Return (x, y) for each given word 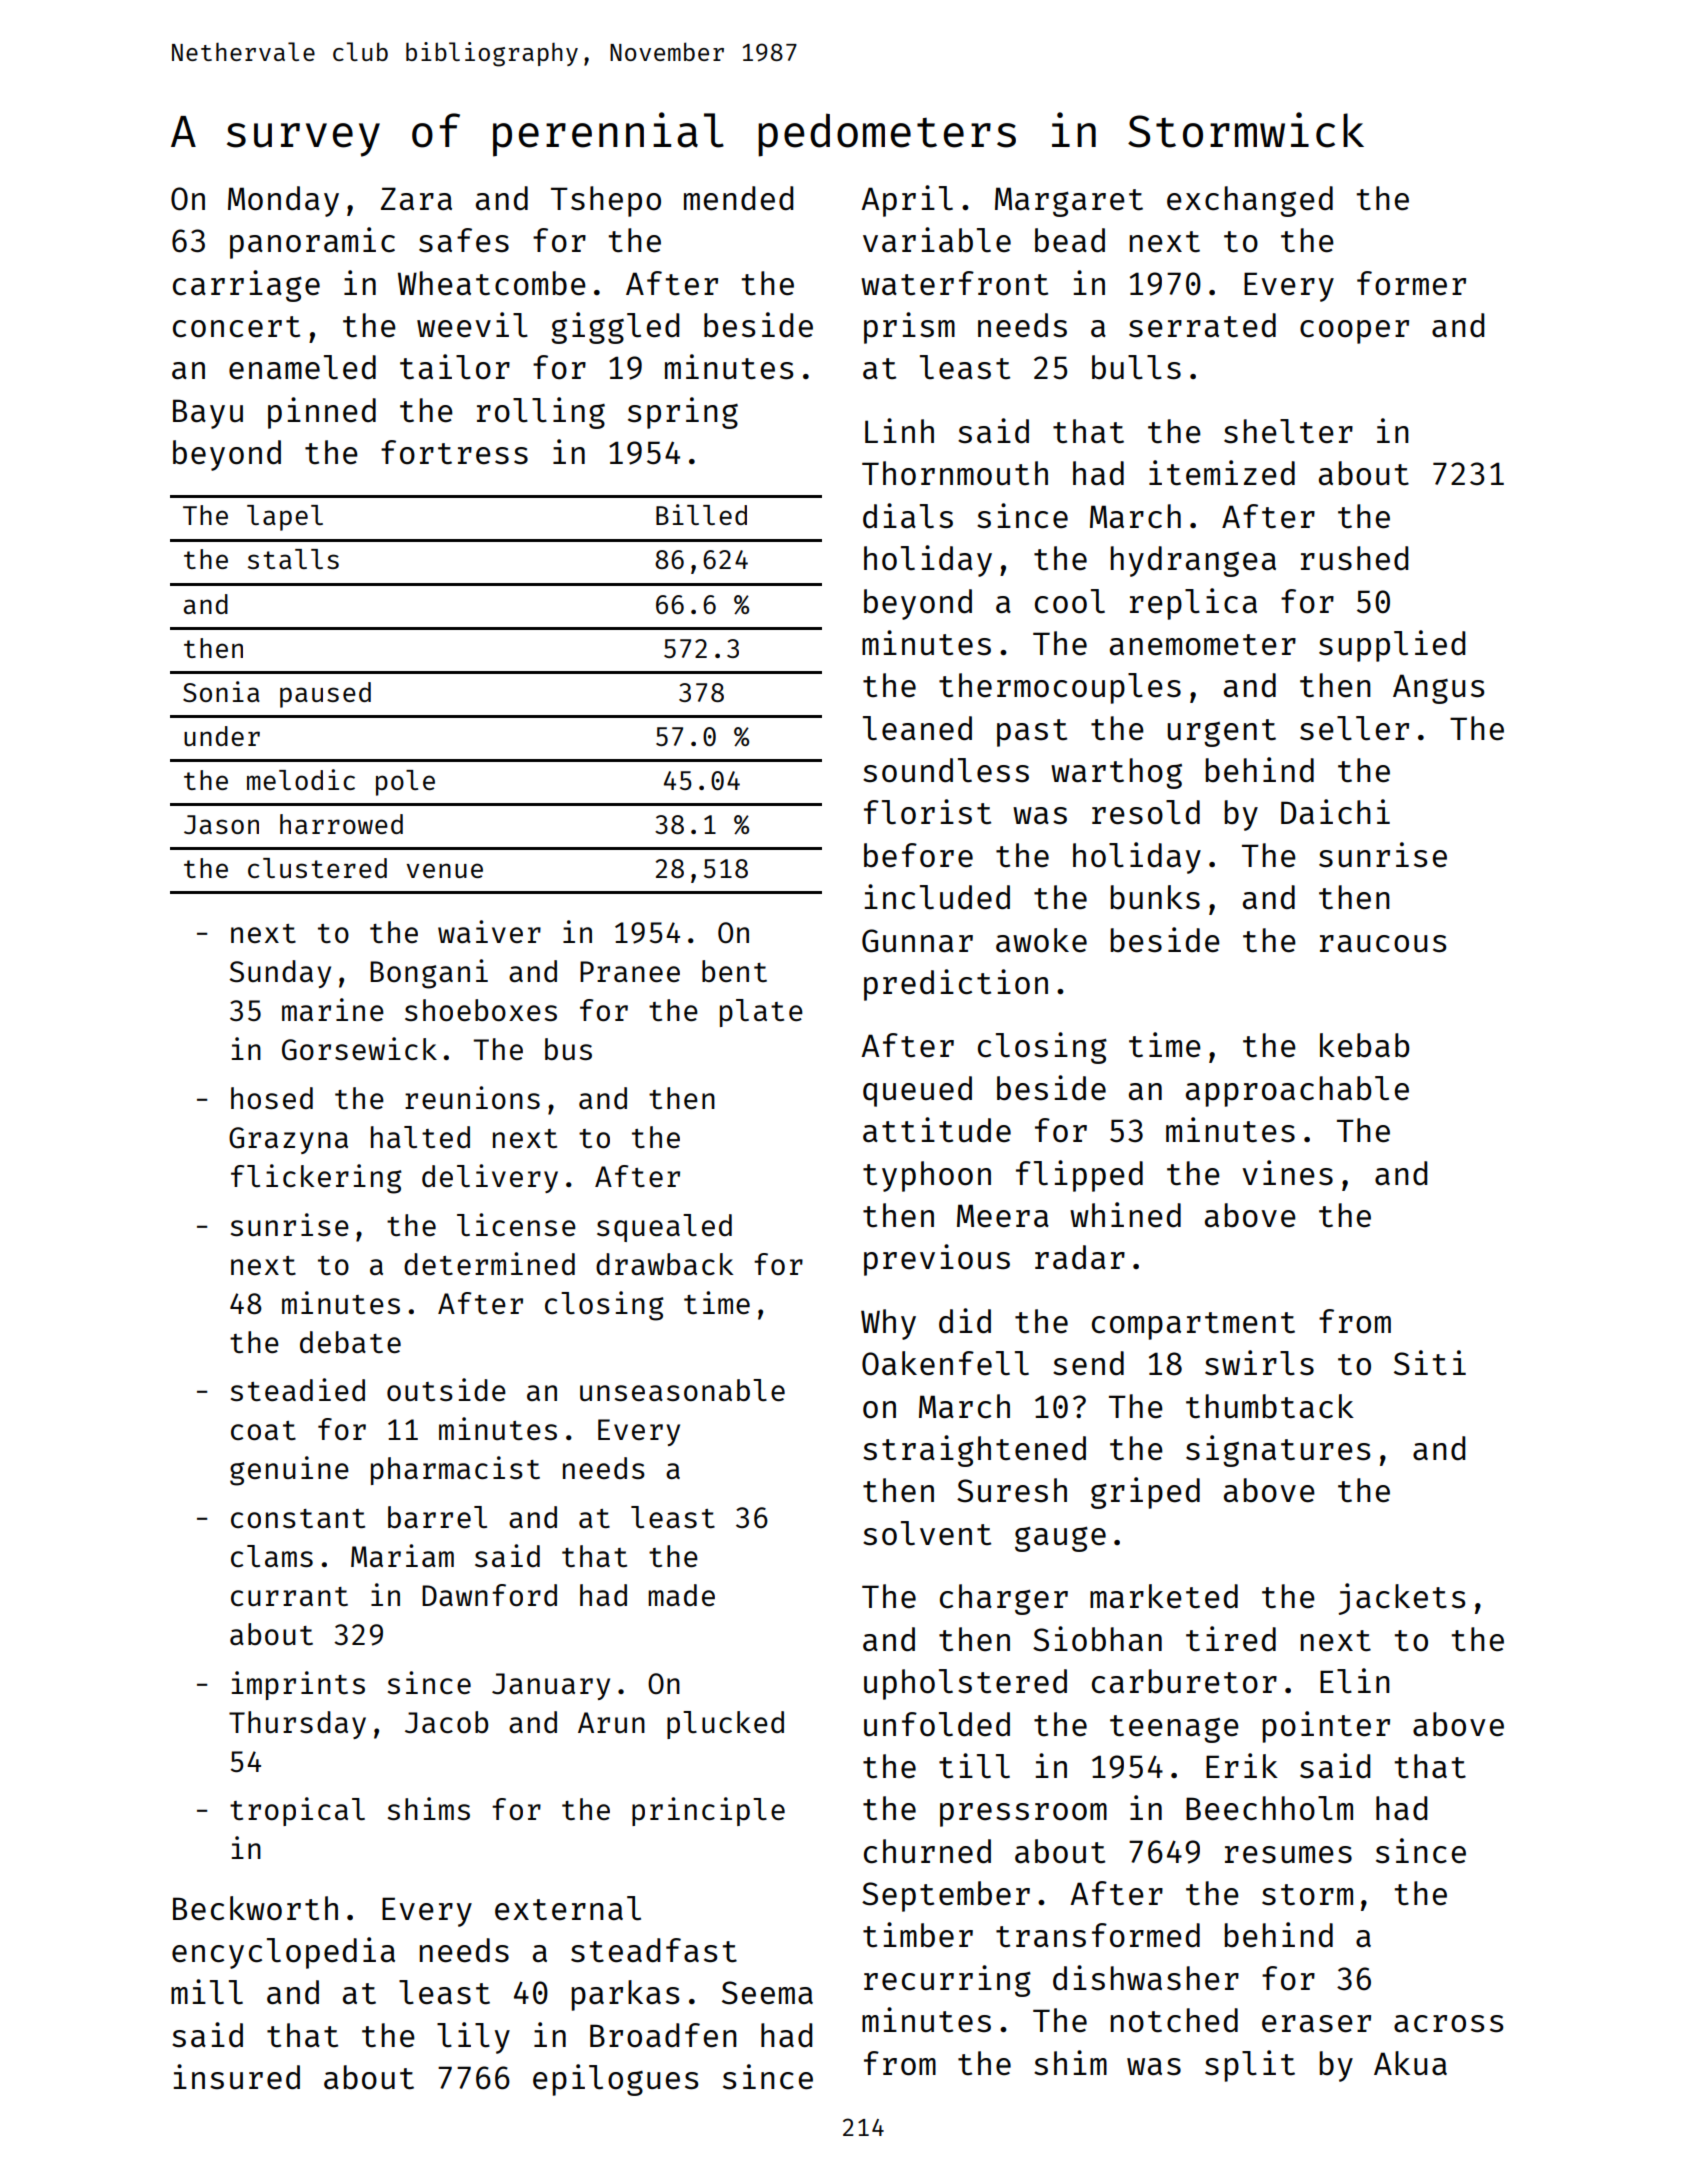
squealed (664, 1228)
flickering (316, 1179)
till (974, 1766)
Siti (1430, 1363)
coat (263, 1431)
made (681, 1595)
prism (909, 328)
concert (236, 327)
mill (207, 1992)
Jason (221, 824)
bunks (1155, 897)
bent (734, 971)
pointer (1326, 1727)
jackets (1401, 1599)
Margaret (1069, 202)
